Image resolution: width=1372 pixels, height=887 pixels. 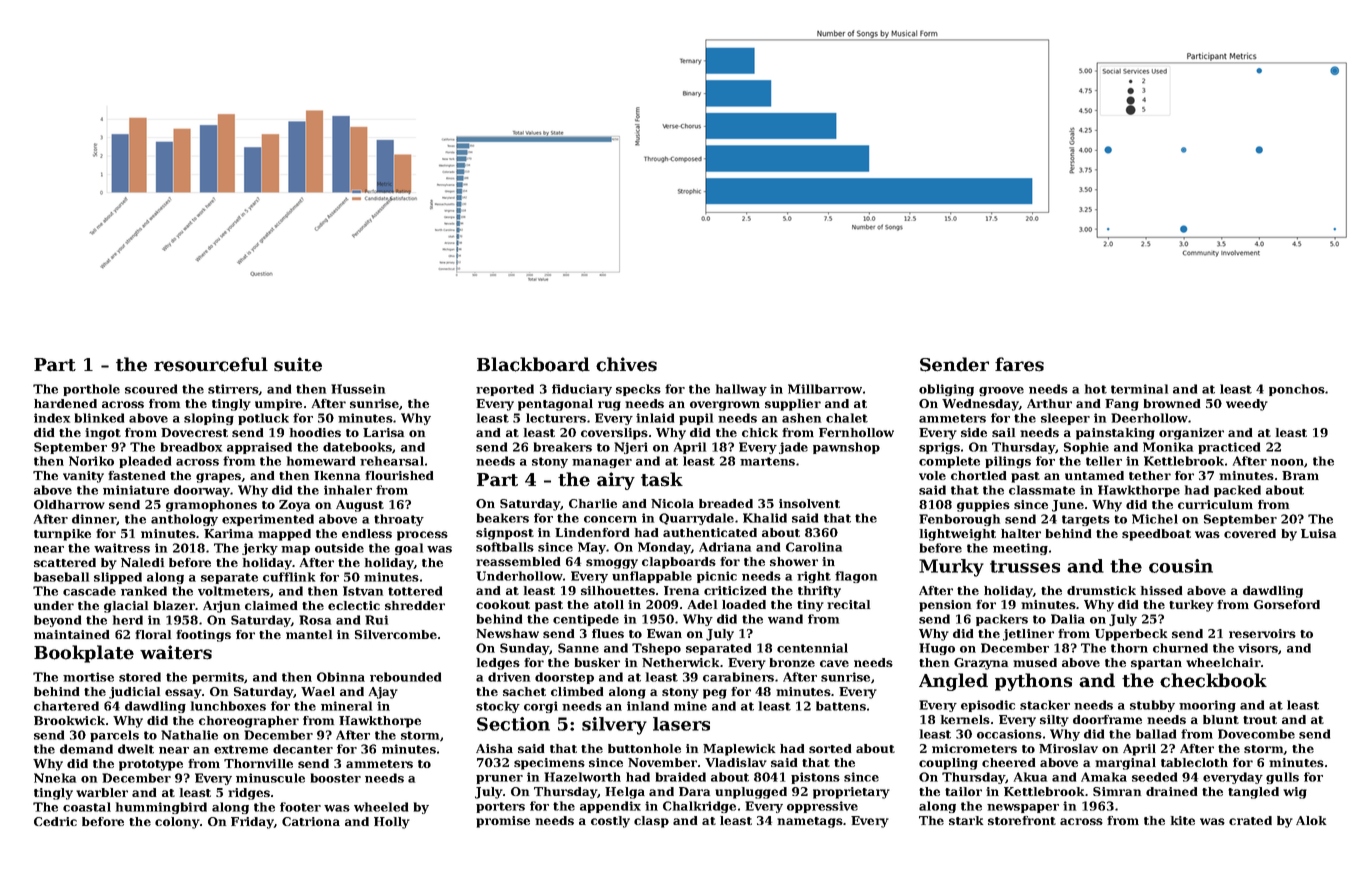 I want to click on suite, so click(x=298, y=364).
